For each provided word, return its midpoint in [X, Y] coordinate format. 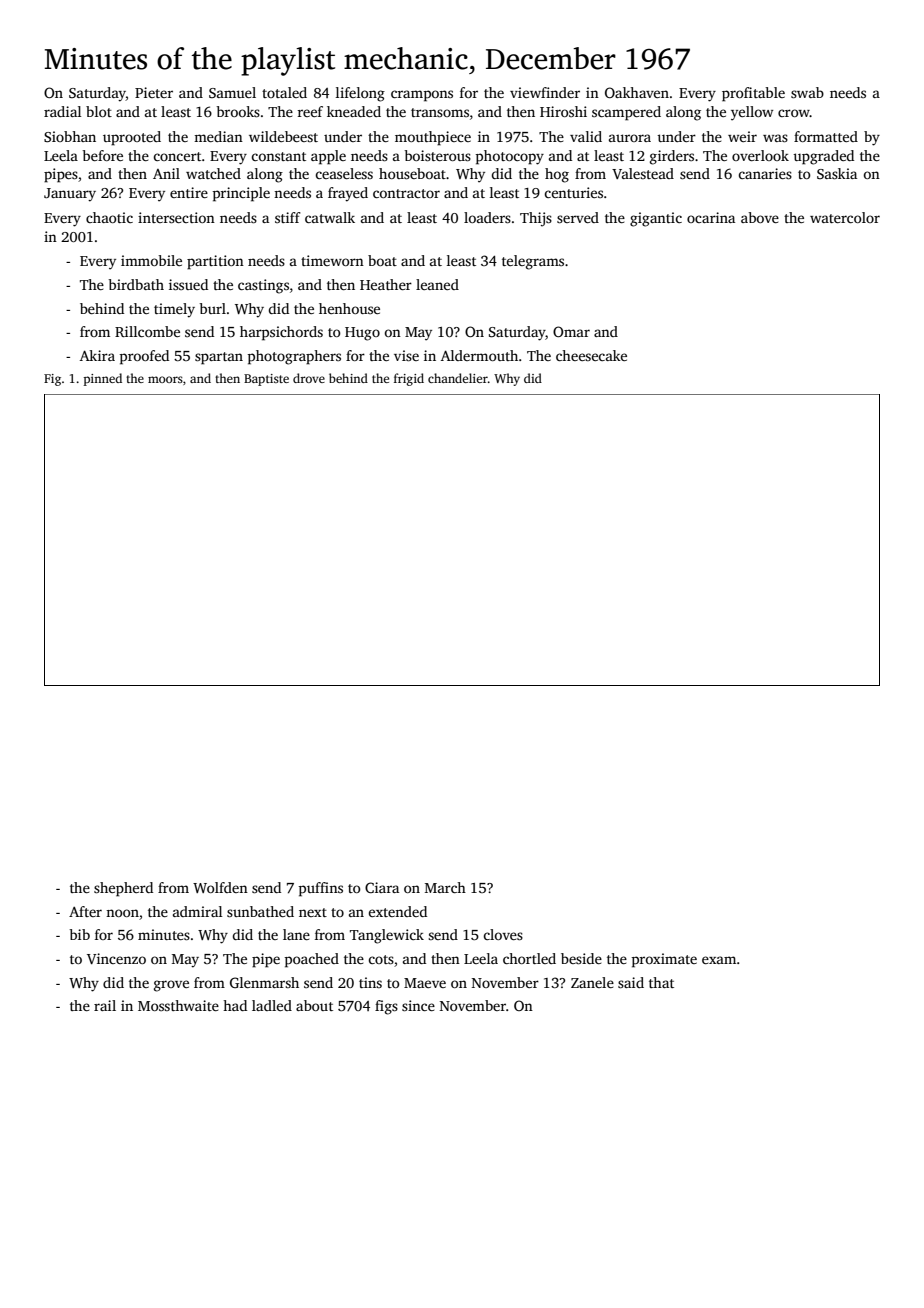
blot [99, 111]
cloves [503, 934]
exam [719, 960]
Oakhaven [637, 92]
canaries [765, 173]
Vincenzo [116, 958]
